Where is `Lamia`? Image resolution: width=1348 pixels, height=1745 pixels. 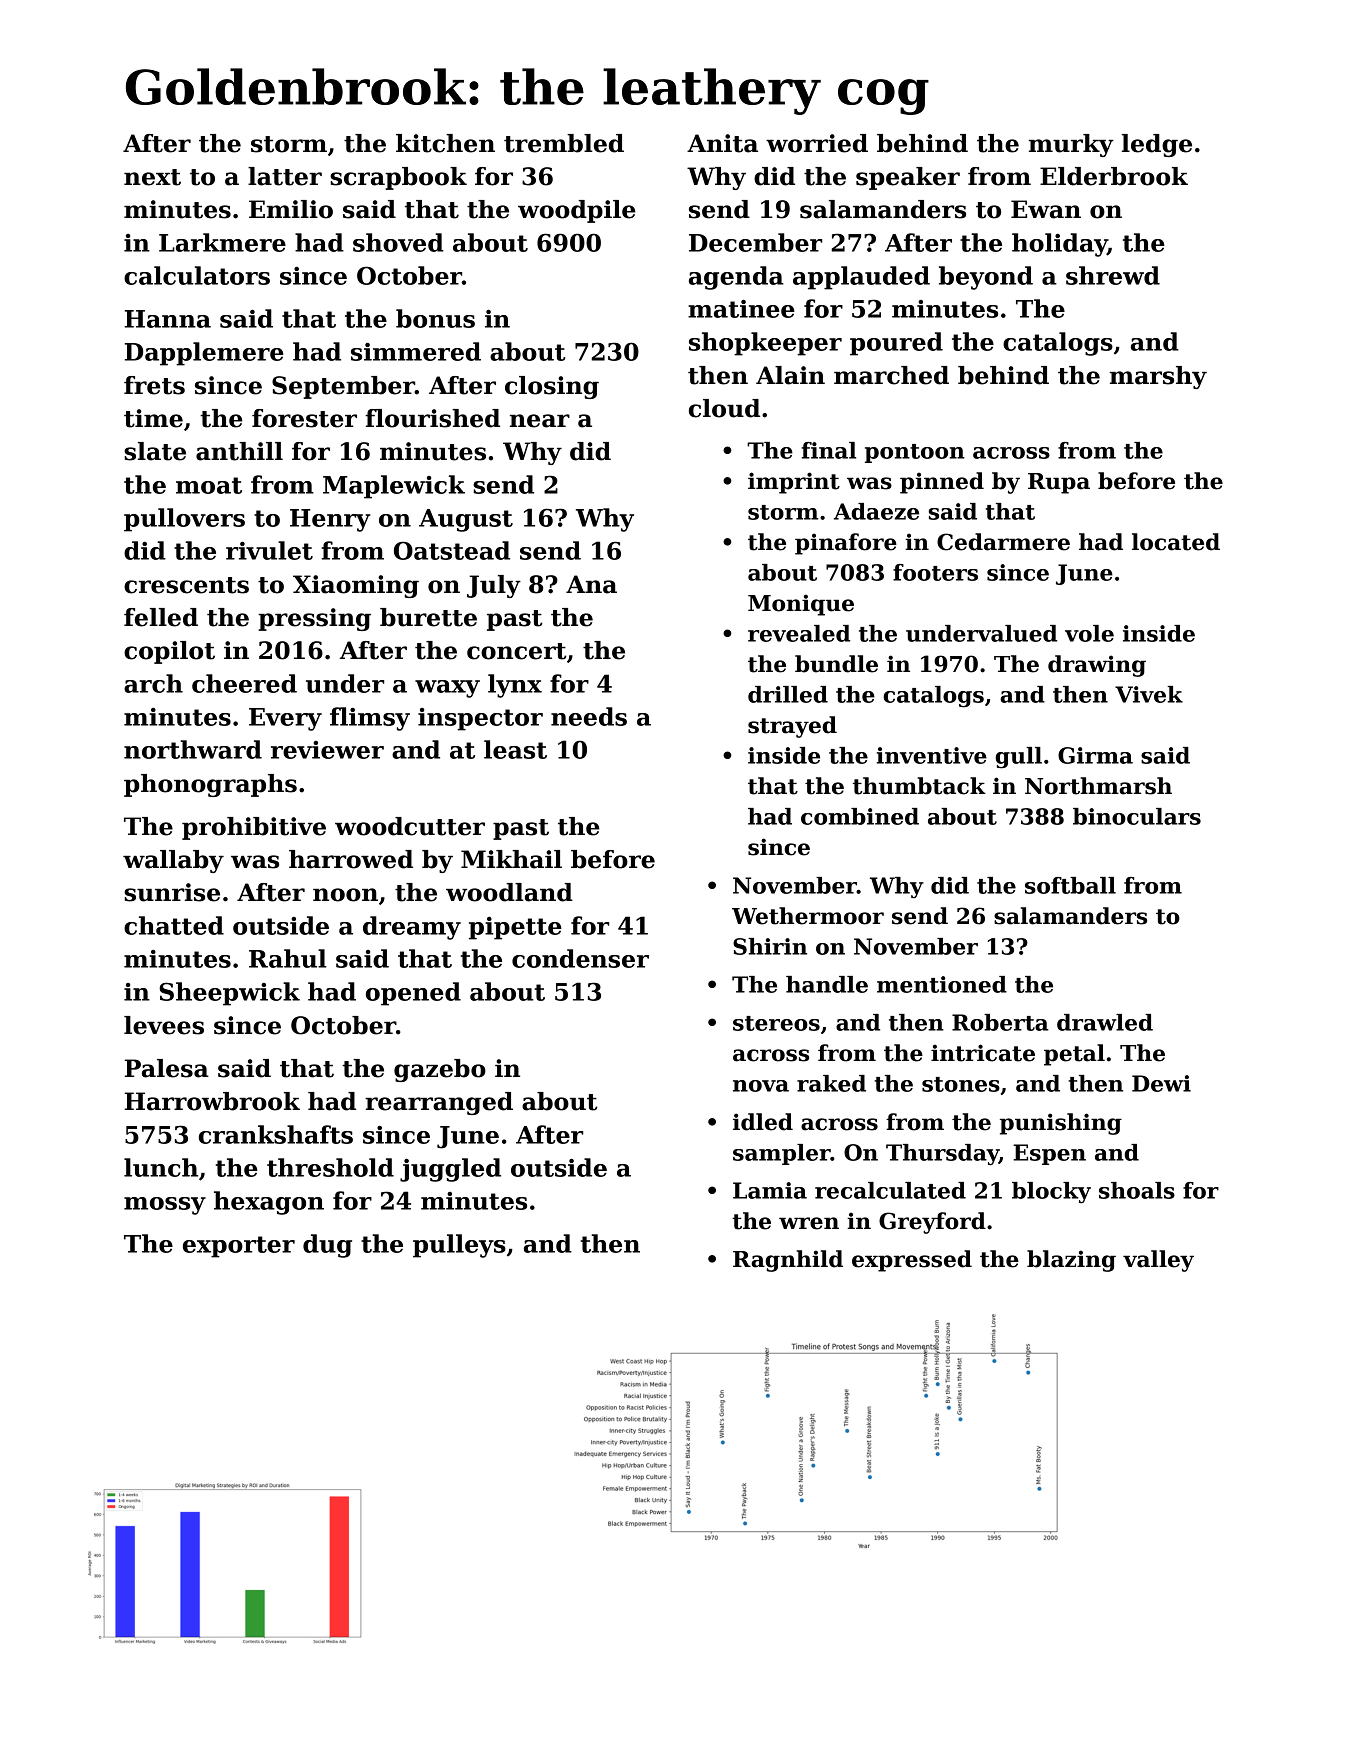 Lamia is located at coordinates (770, 1190).
